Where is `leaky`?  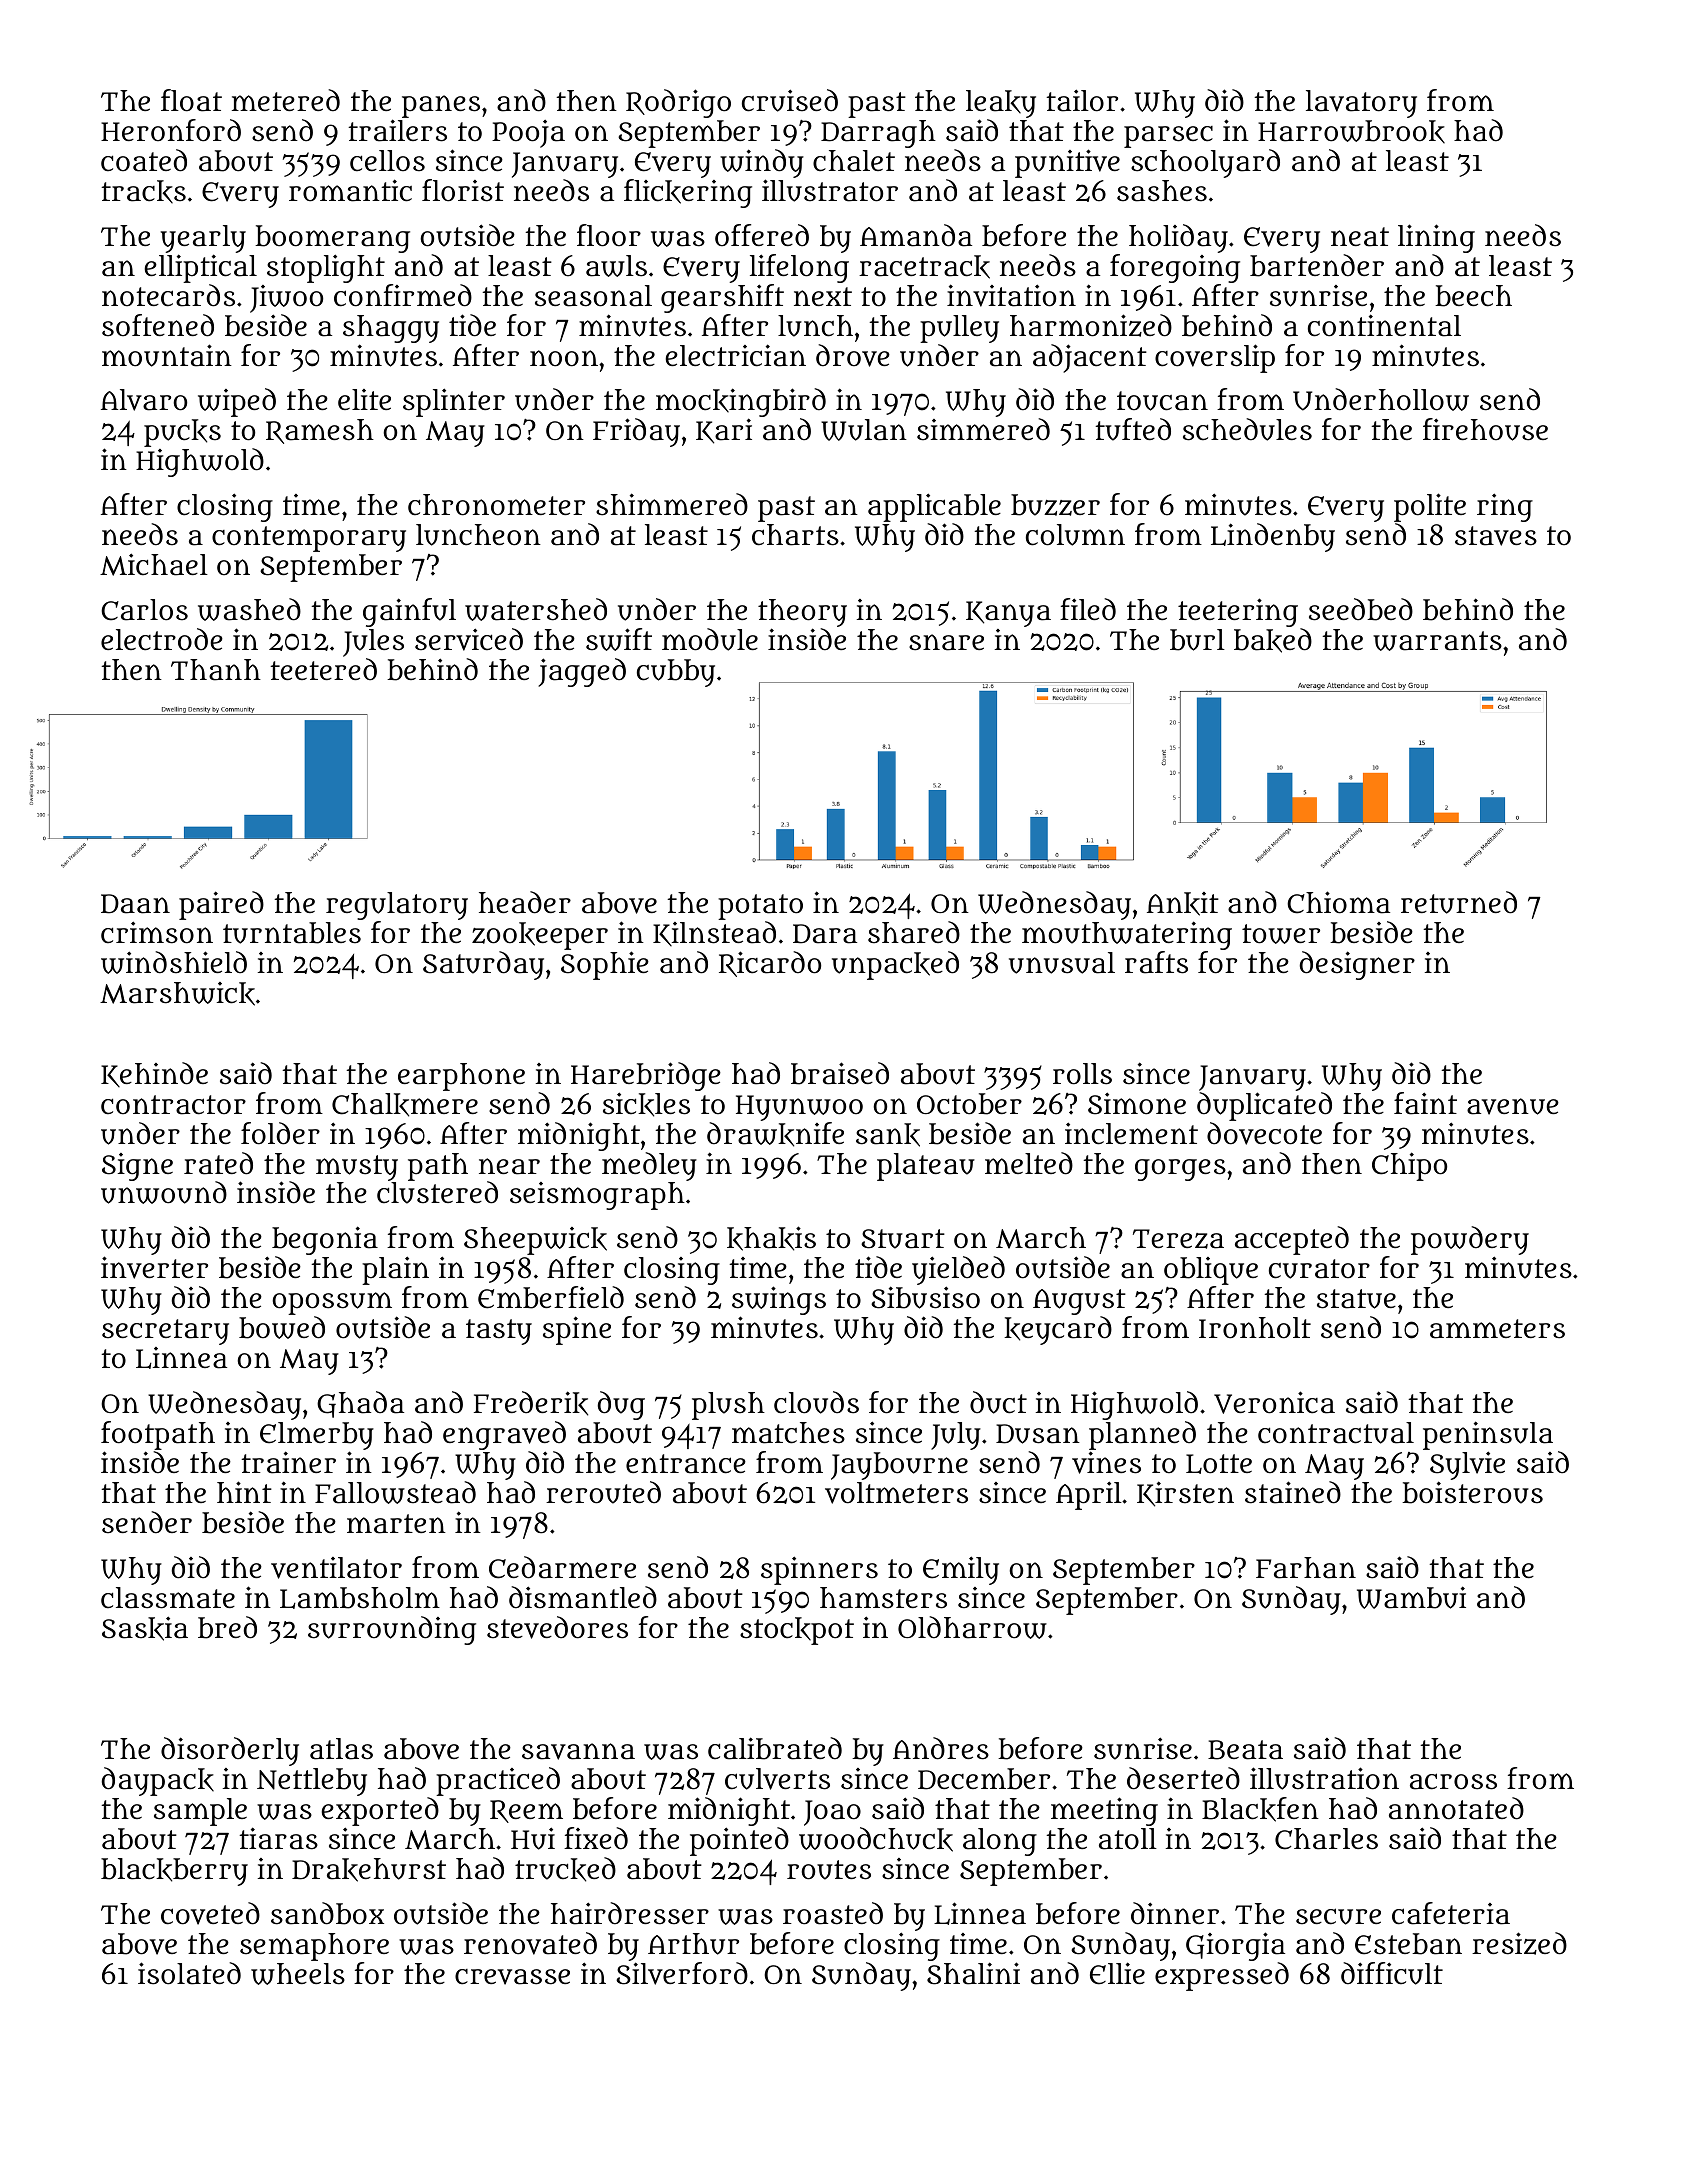
leaky is located at coordinates (1001, 104).
